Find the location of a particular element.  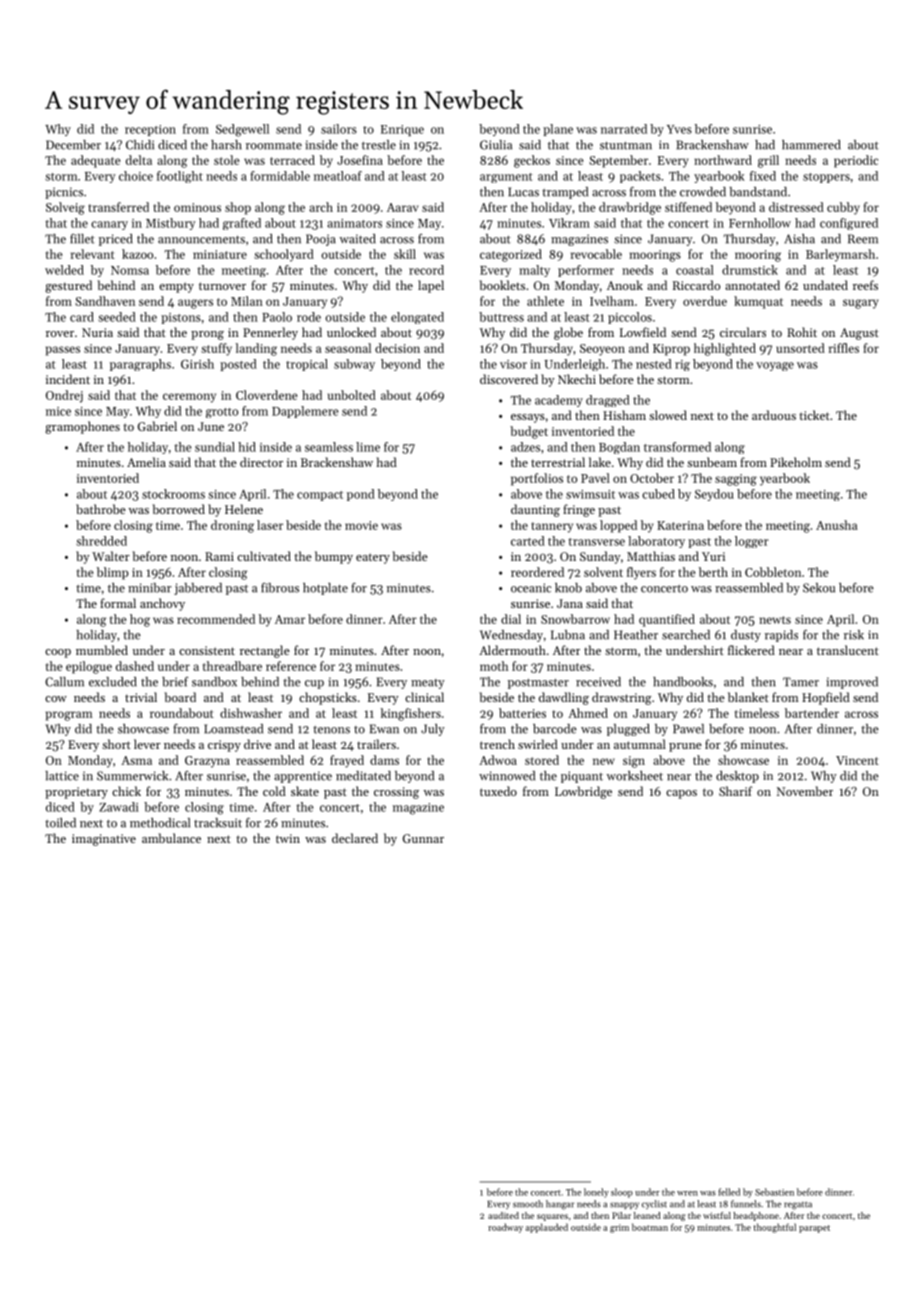

audited is located at coordinates (503, 1215).
